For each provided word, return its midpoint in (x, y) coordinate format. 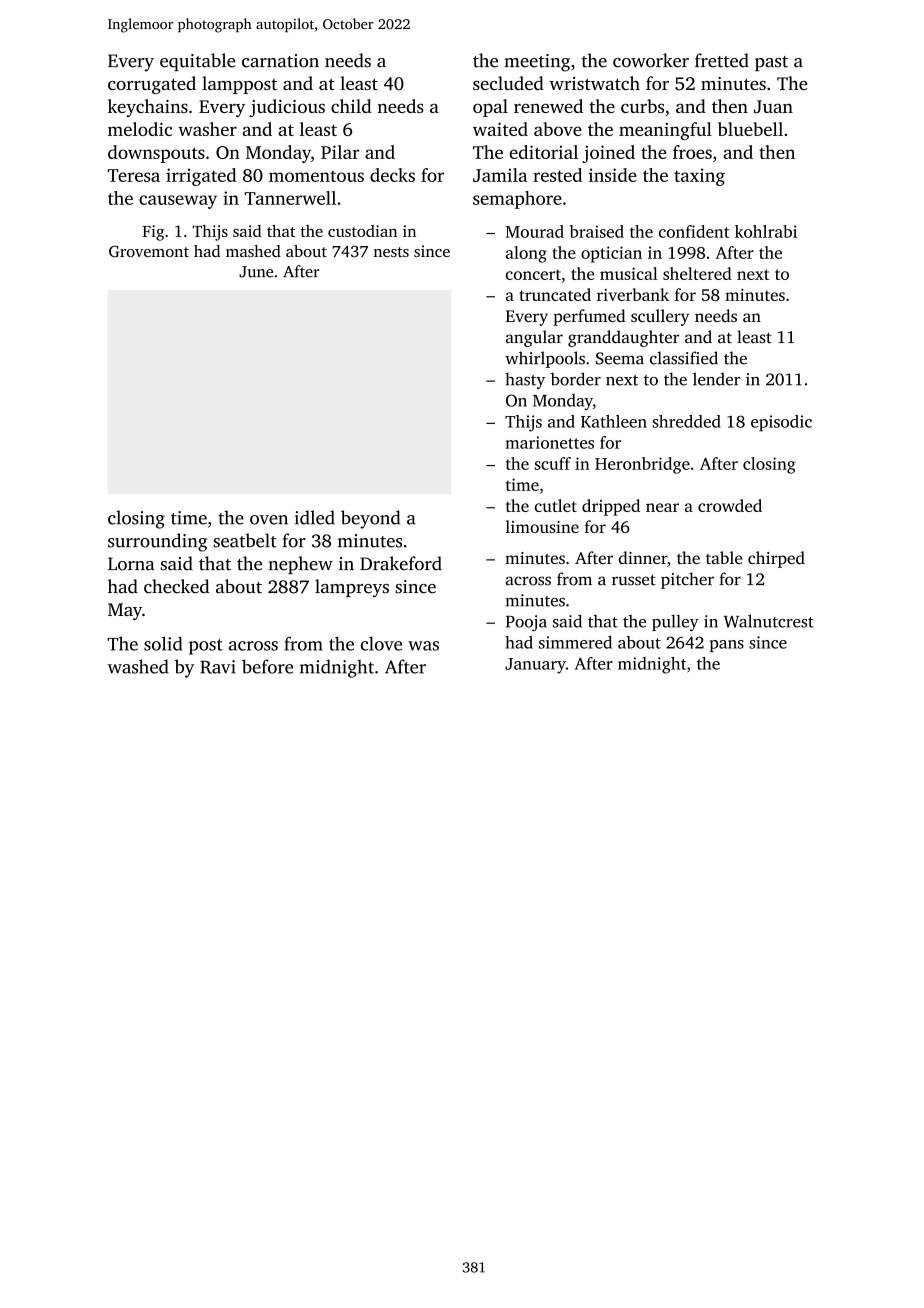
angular (534, 338)
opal (490, 108)
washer (207, 129)
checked (176, 586)
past (771, 63)
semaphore (517, 200)
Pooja (526, 623)
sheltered (697, 273)
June (256, 272)
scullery (660, 317)
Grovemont (149, 252)
